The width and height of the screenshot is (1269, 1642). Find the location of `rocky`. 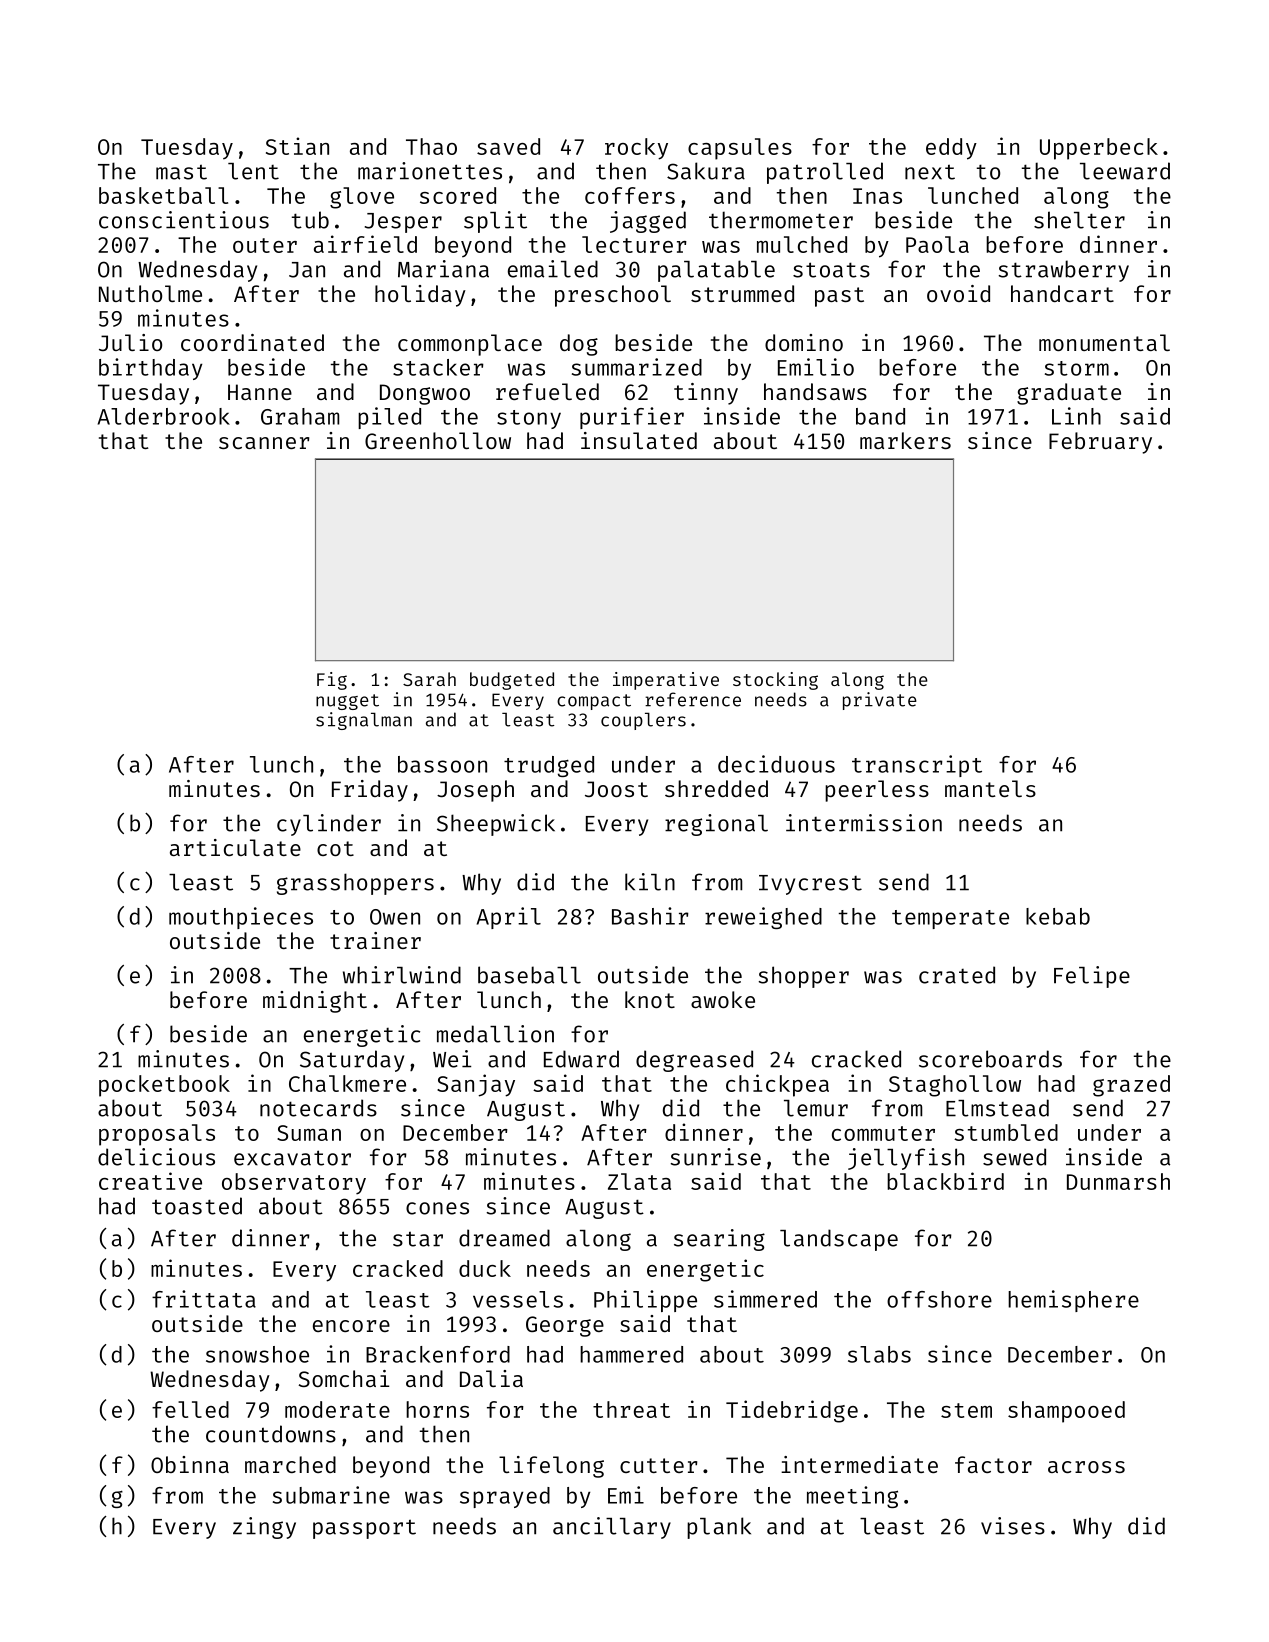

rocky is located at coordinates (636, 149).
